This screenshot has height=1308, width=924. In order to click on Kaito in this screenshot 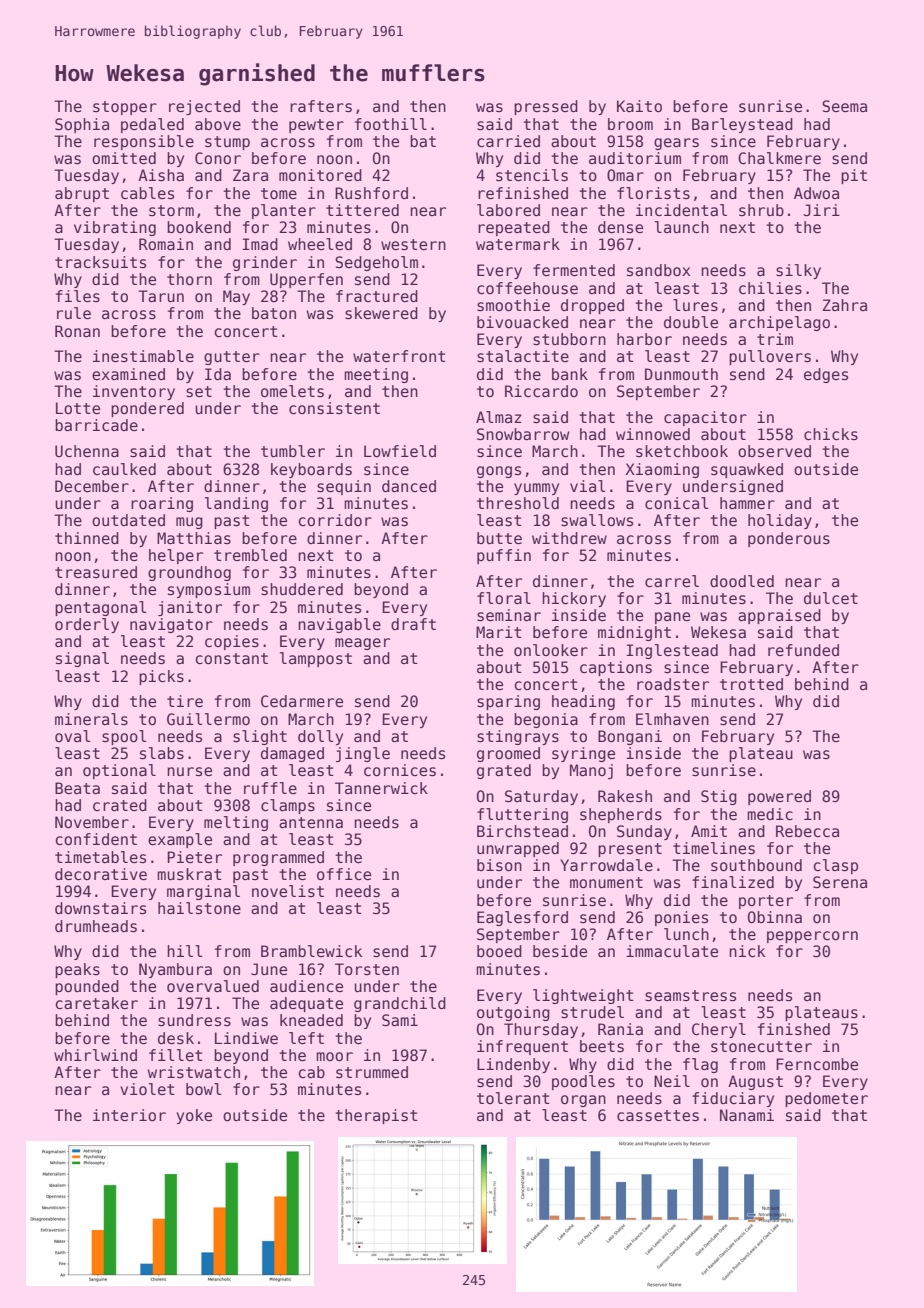, I will do `click(639, 106)`.
